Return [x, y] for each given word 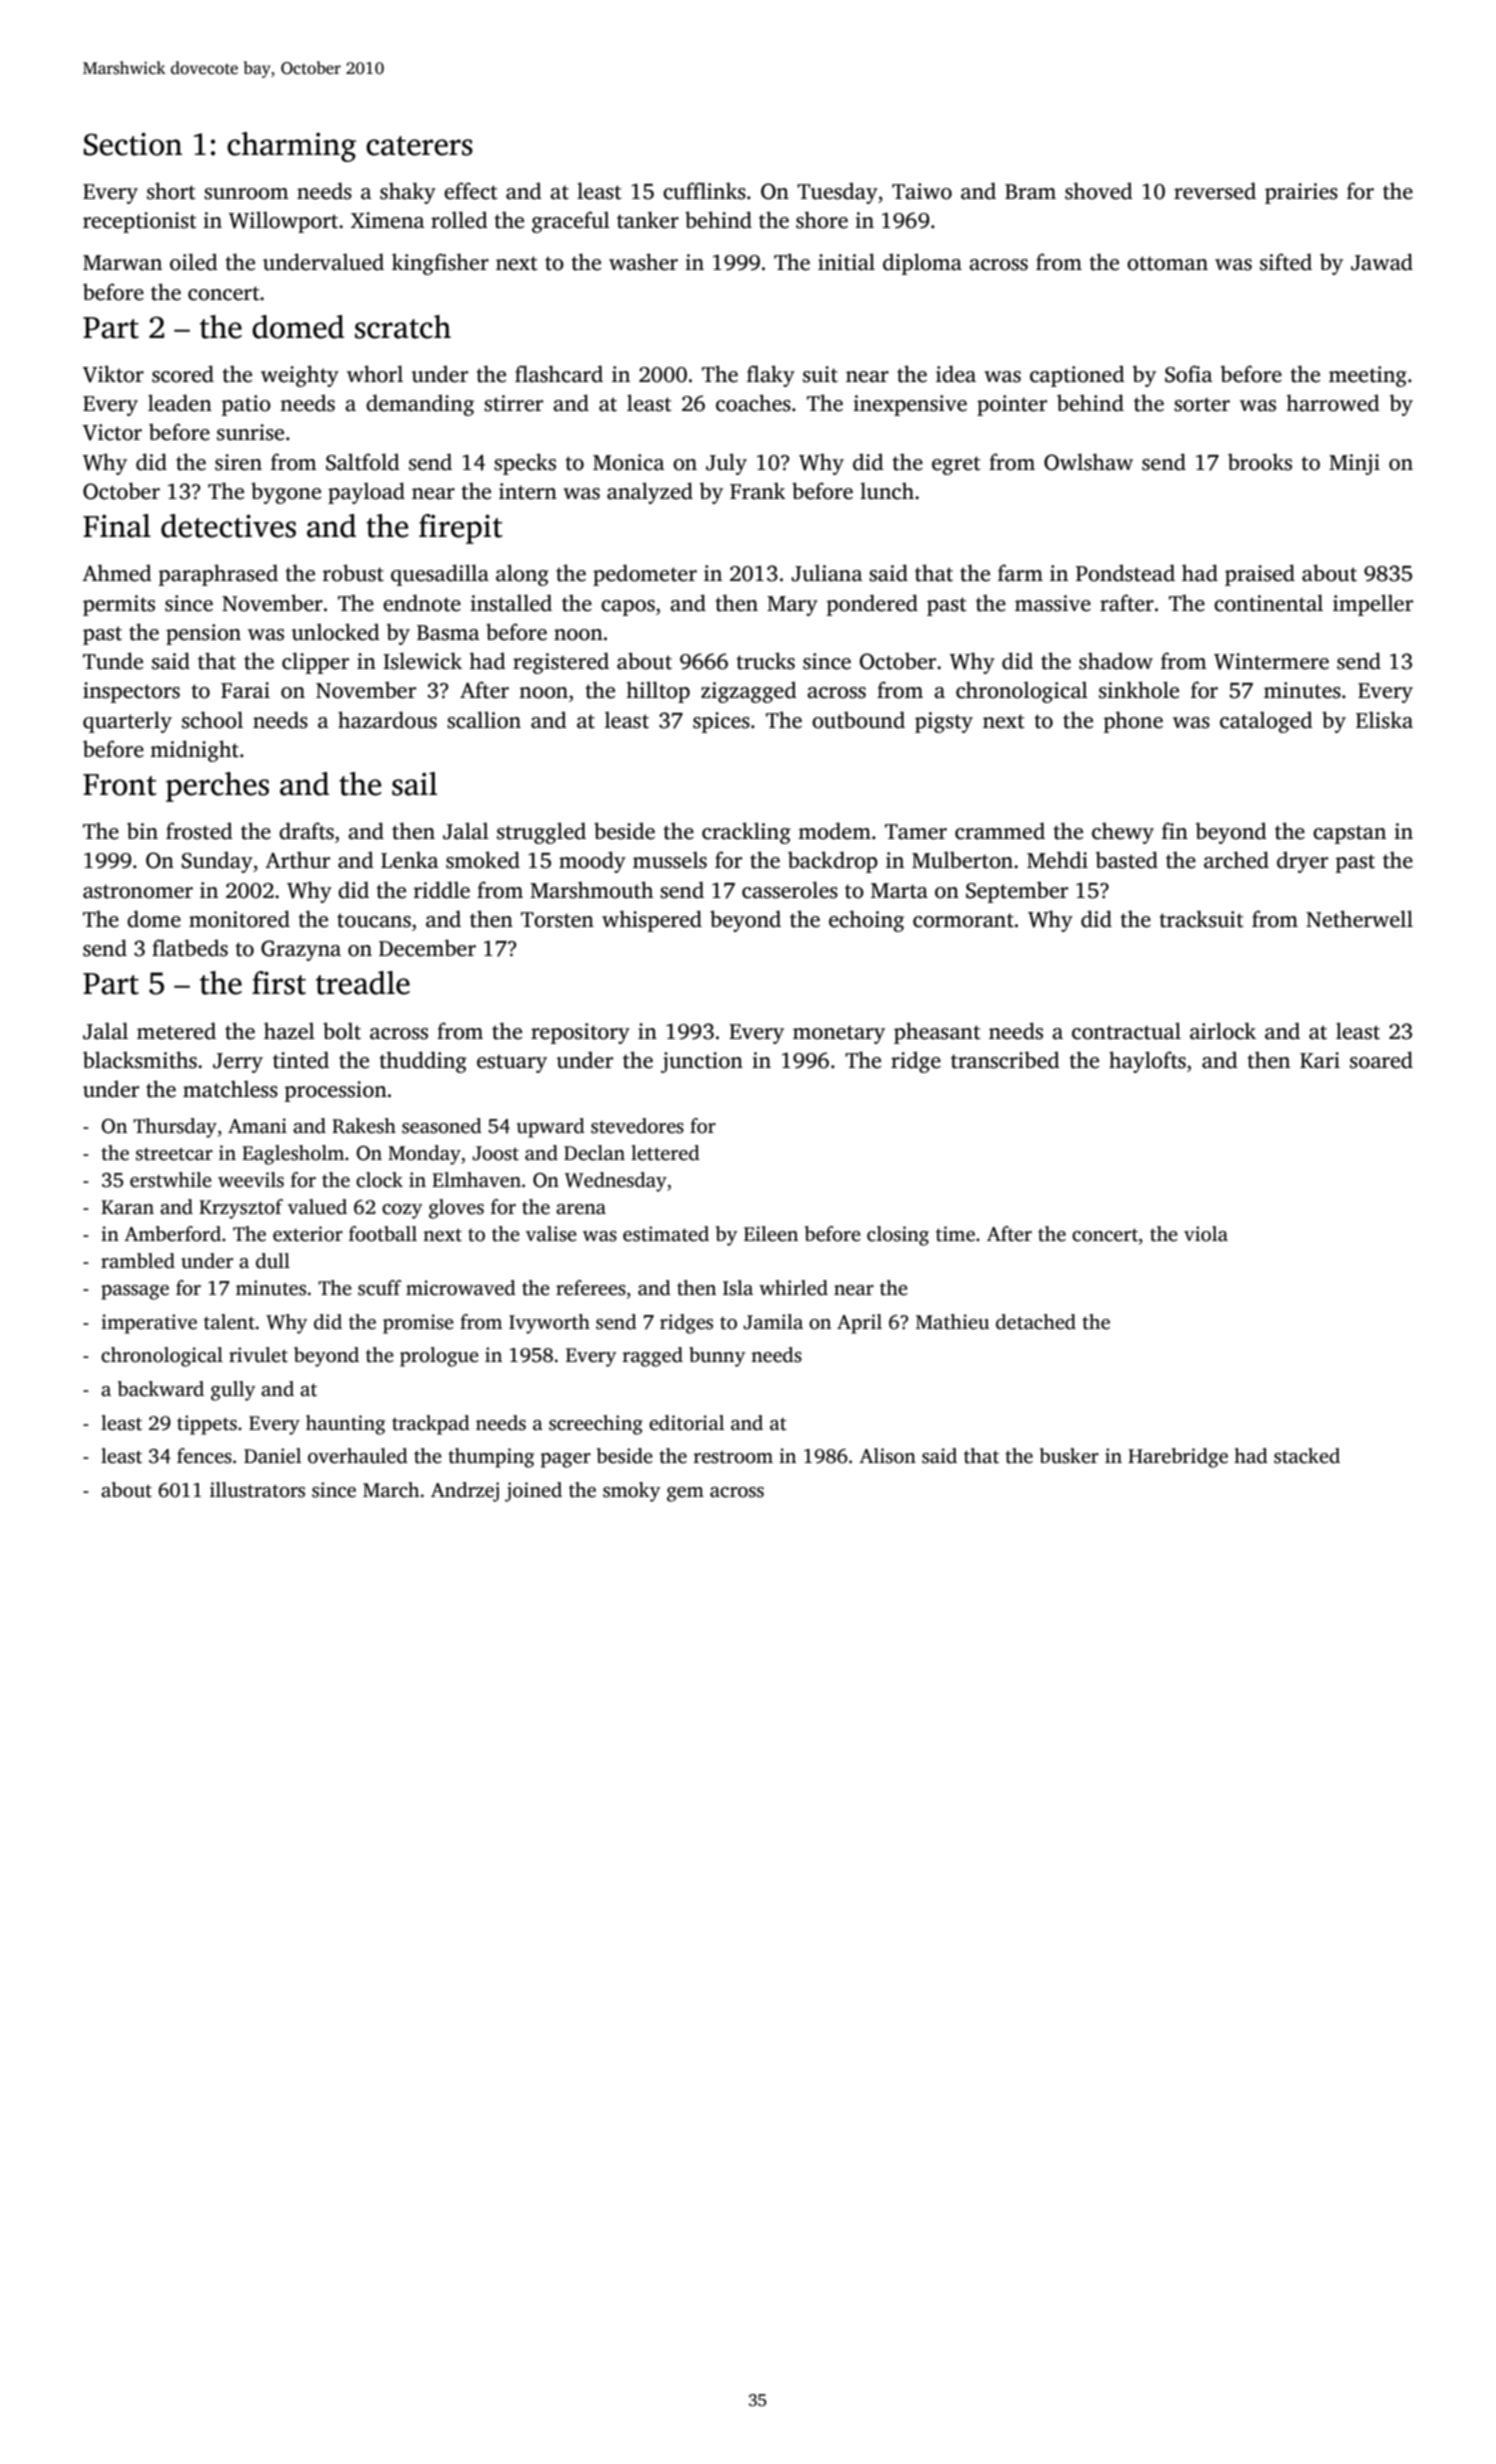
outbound [858, 720]
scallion [484, 720]
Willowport [283, 222]
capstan [1349, 834]
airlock [1223, 1031]
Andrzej [465, 1492]
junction [702, 1062]
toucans [374, 920]
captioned [1077, 376]
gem [685, 1494]
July [726, 464]
